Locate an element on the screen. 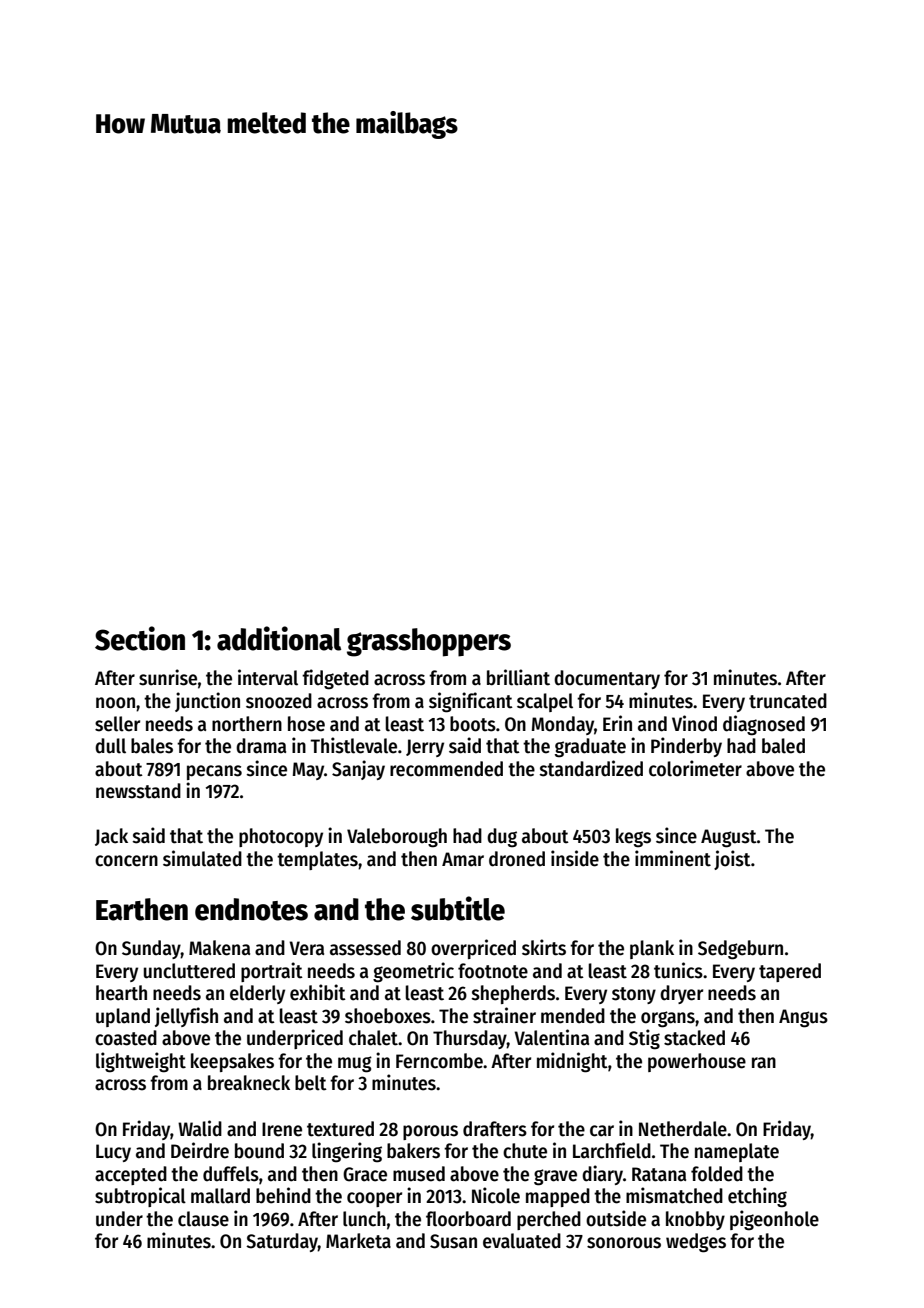  Sedgeburn is located at coordinates (740, 950).
